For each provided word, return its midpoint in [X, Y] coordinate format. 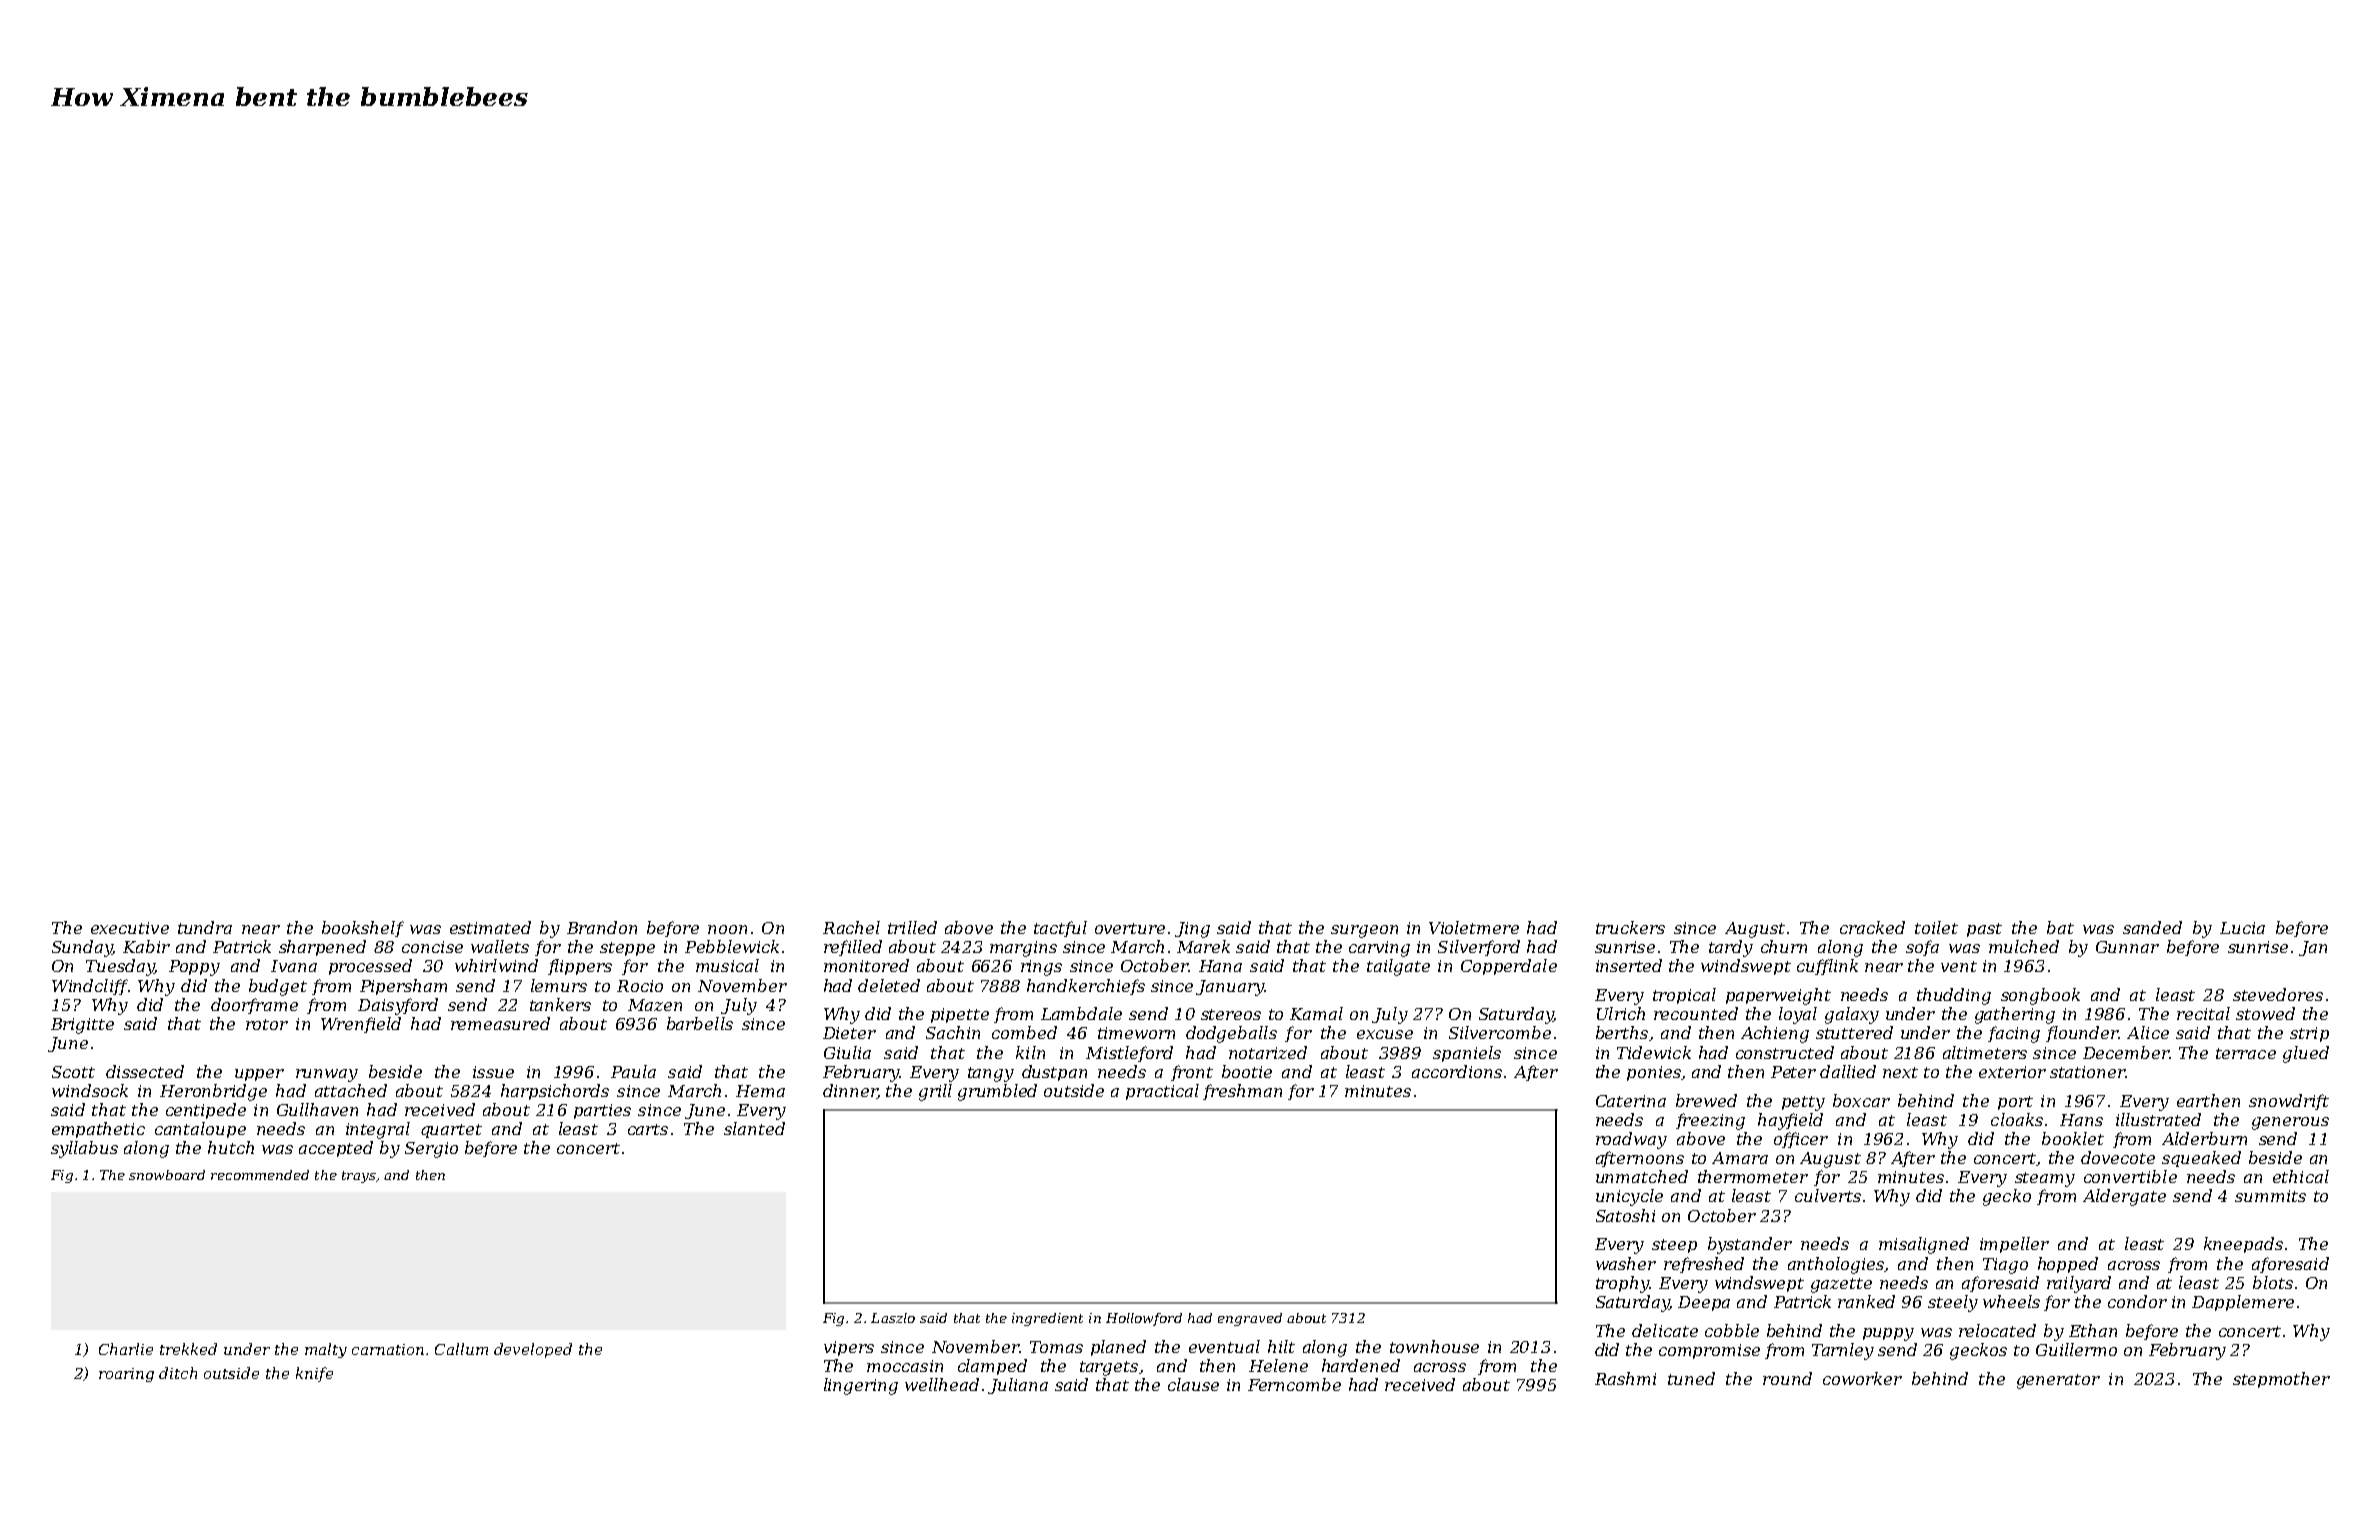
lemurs [559, 985]
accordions [1457, 1071]
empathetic [98, 1130]
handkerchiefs [1086, 987]
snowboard [167, 1175]
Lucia [2242, 928]
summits [2270, 1196]
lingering [861, 1386]
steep [1674, 1246]
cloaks [2017, 1119]
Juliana [1018, 1386]
